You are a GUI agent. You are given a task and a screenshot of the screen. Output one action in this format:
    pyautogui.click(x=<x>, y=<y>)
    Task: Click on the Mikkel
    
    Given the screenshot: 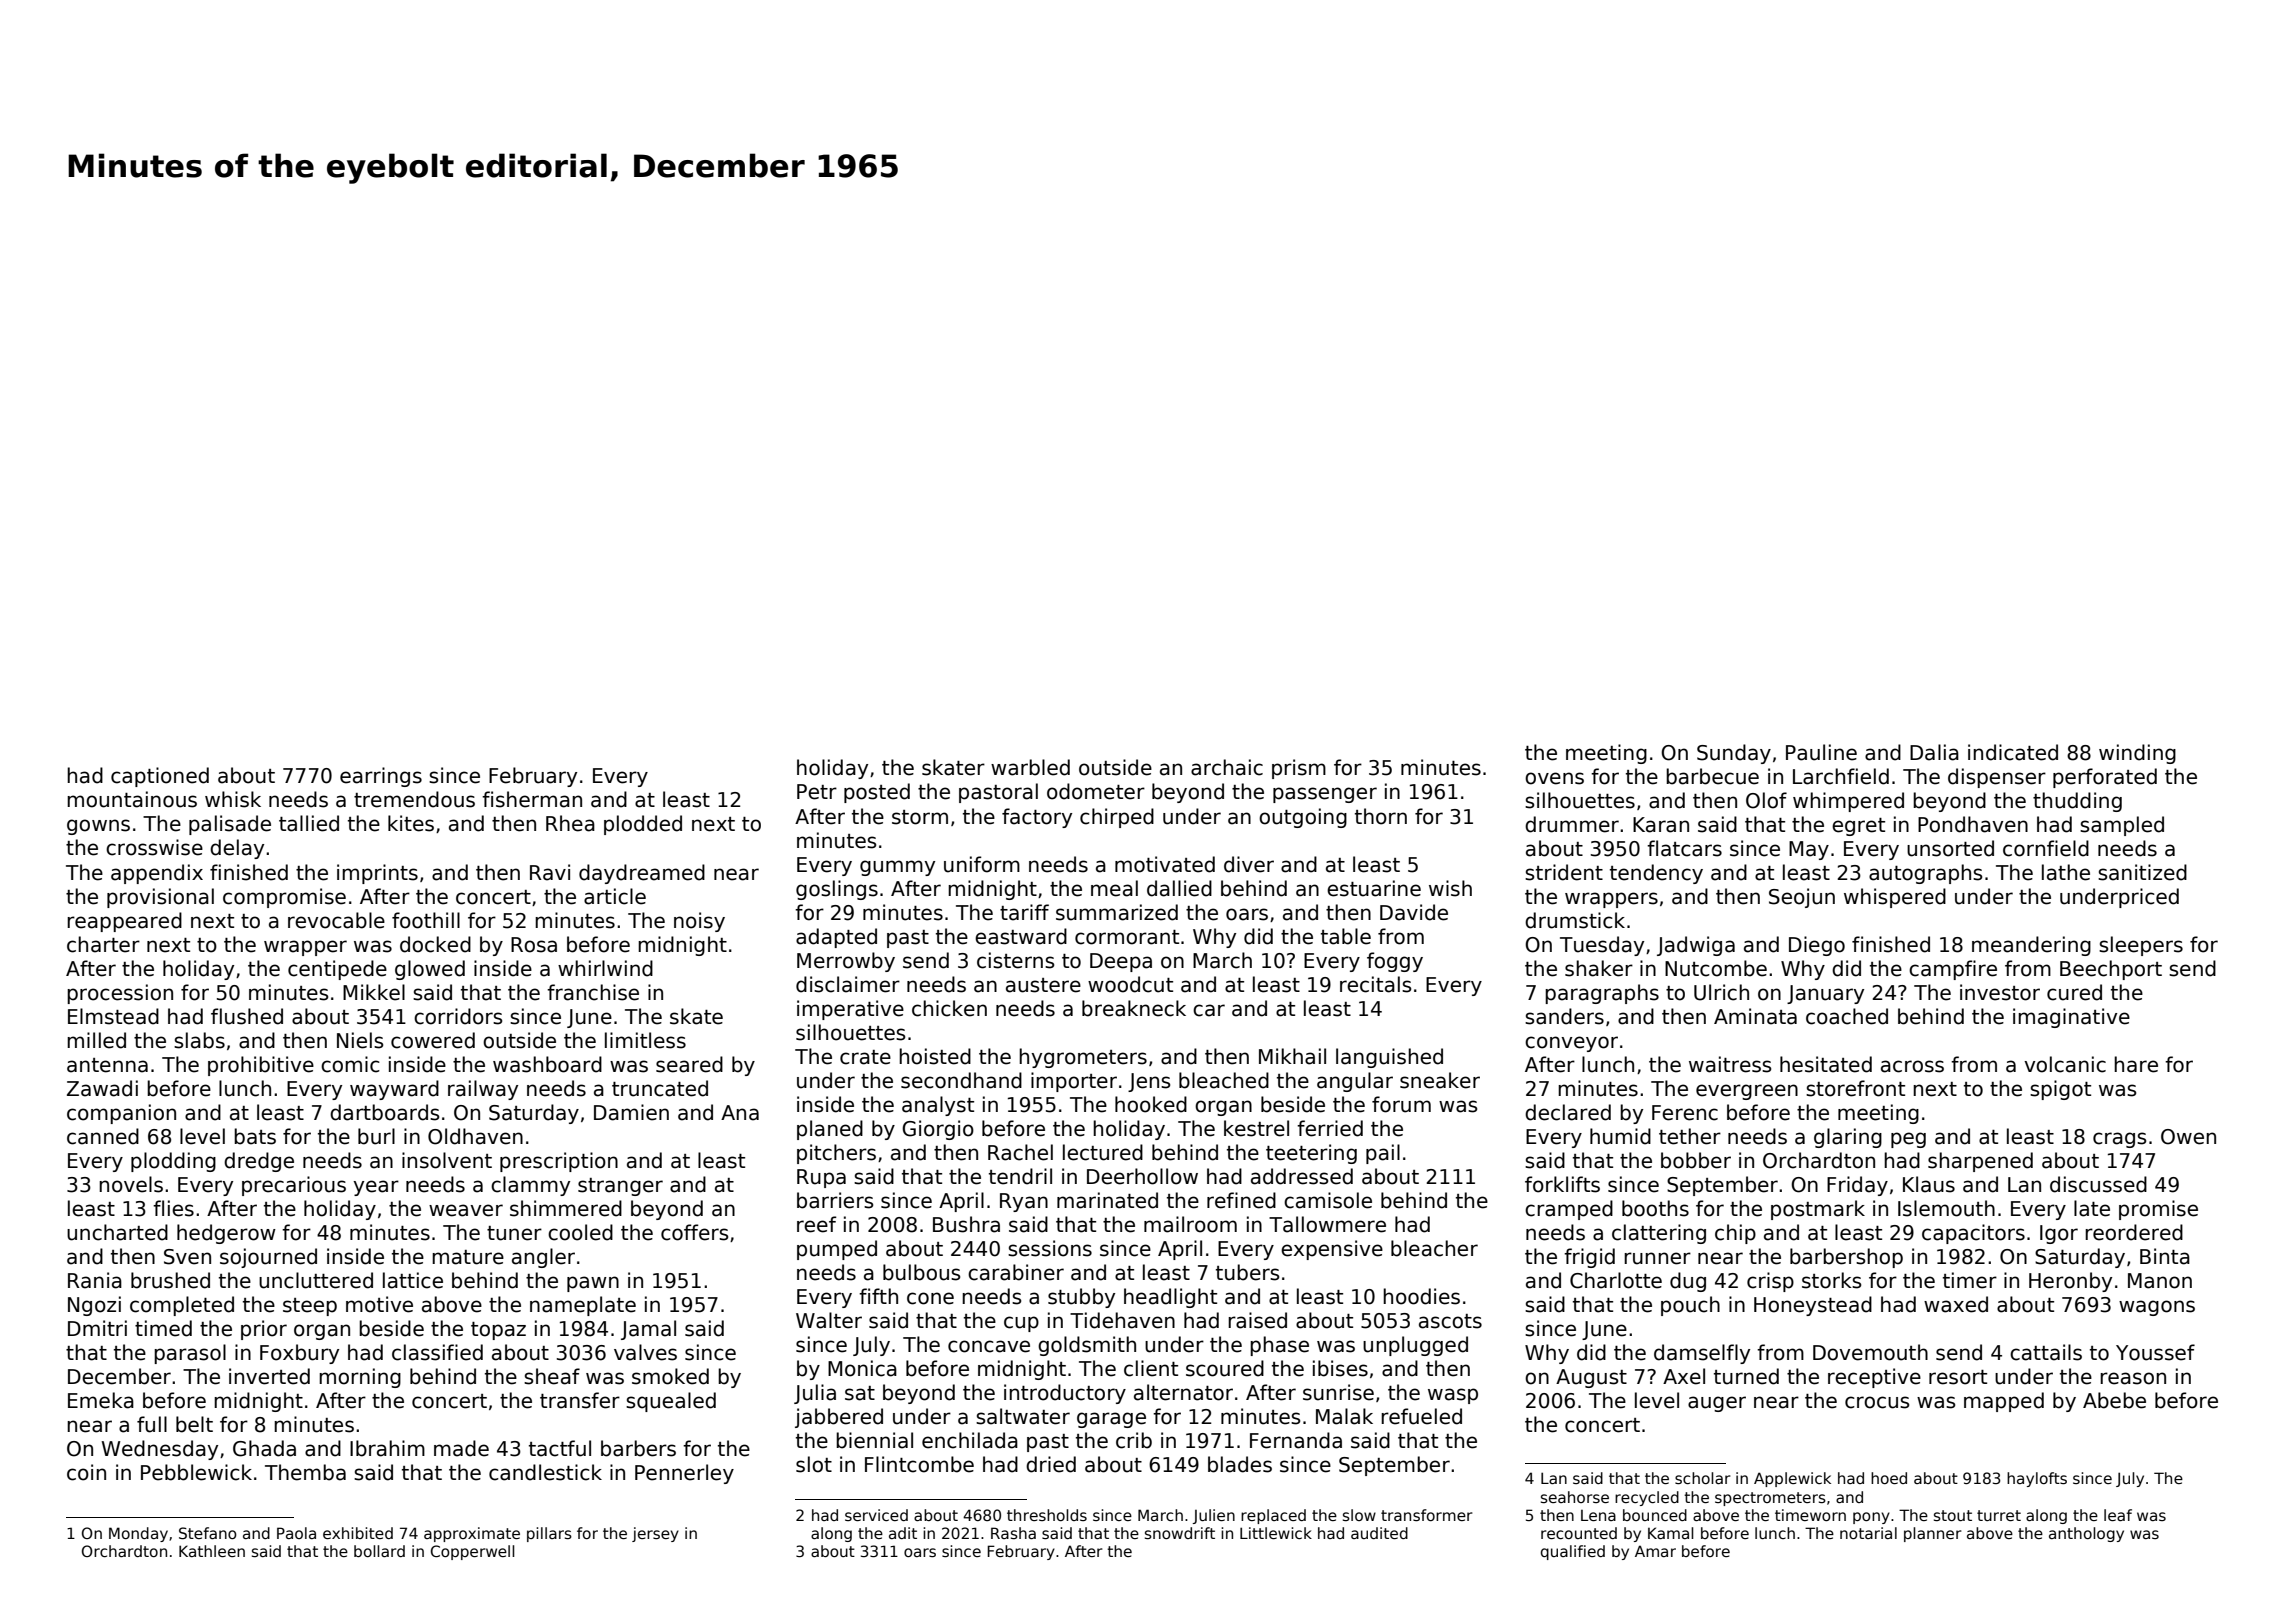 What is the action you would take?
    pyautogui.click(x=374, y=992)
